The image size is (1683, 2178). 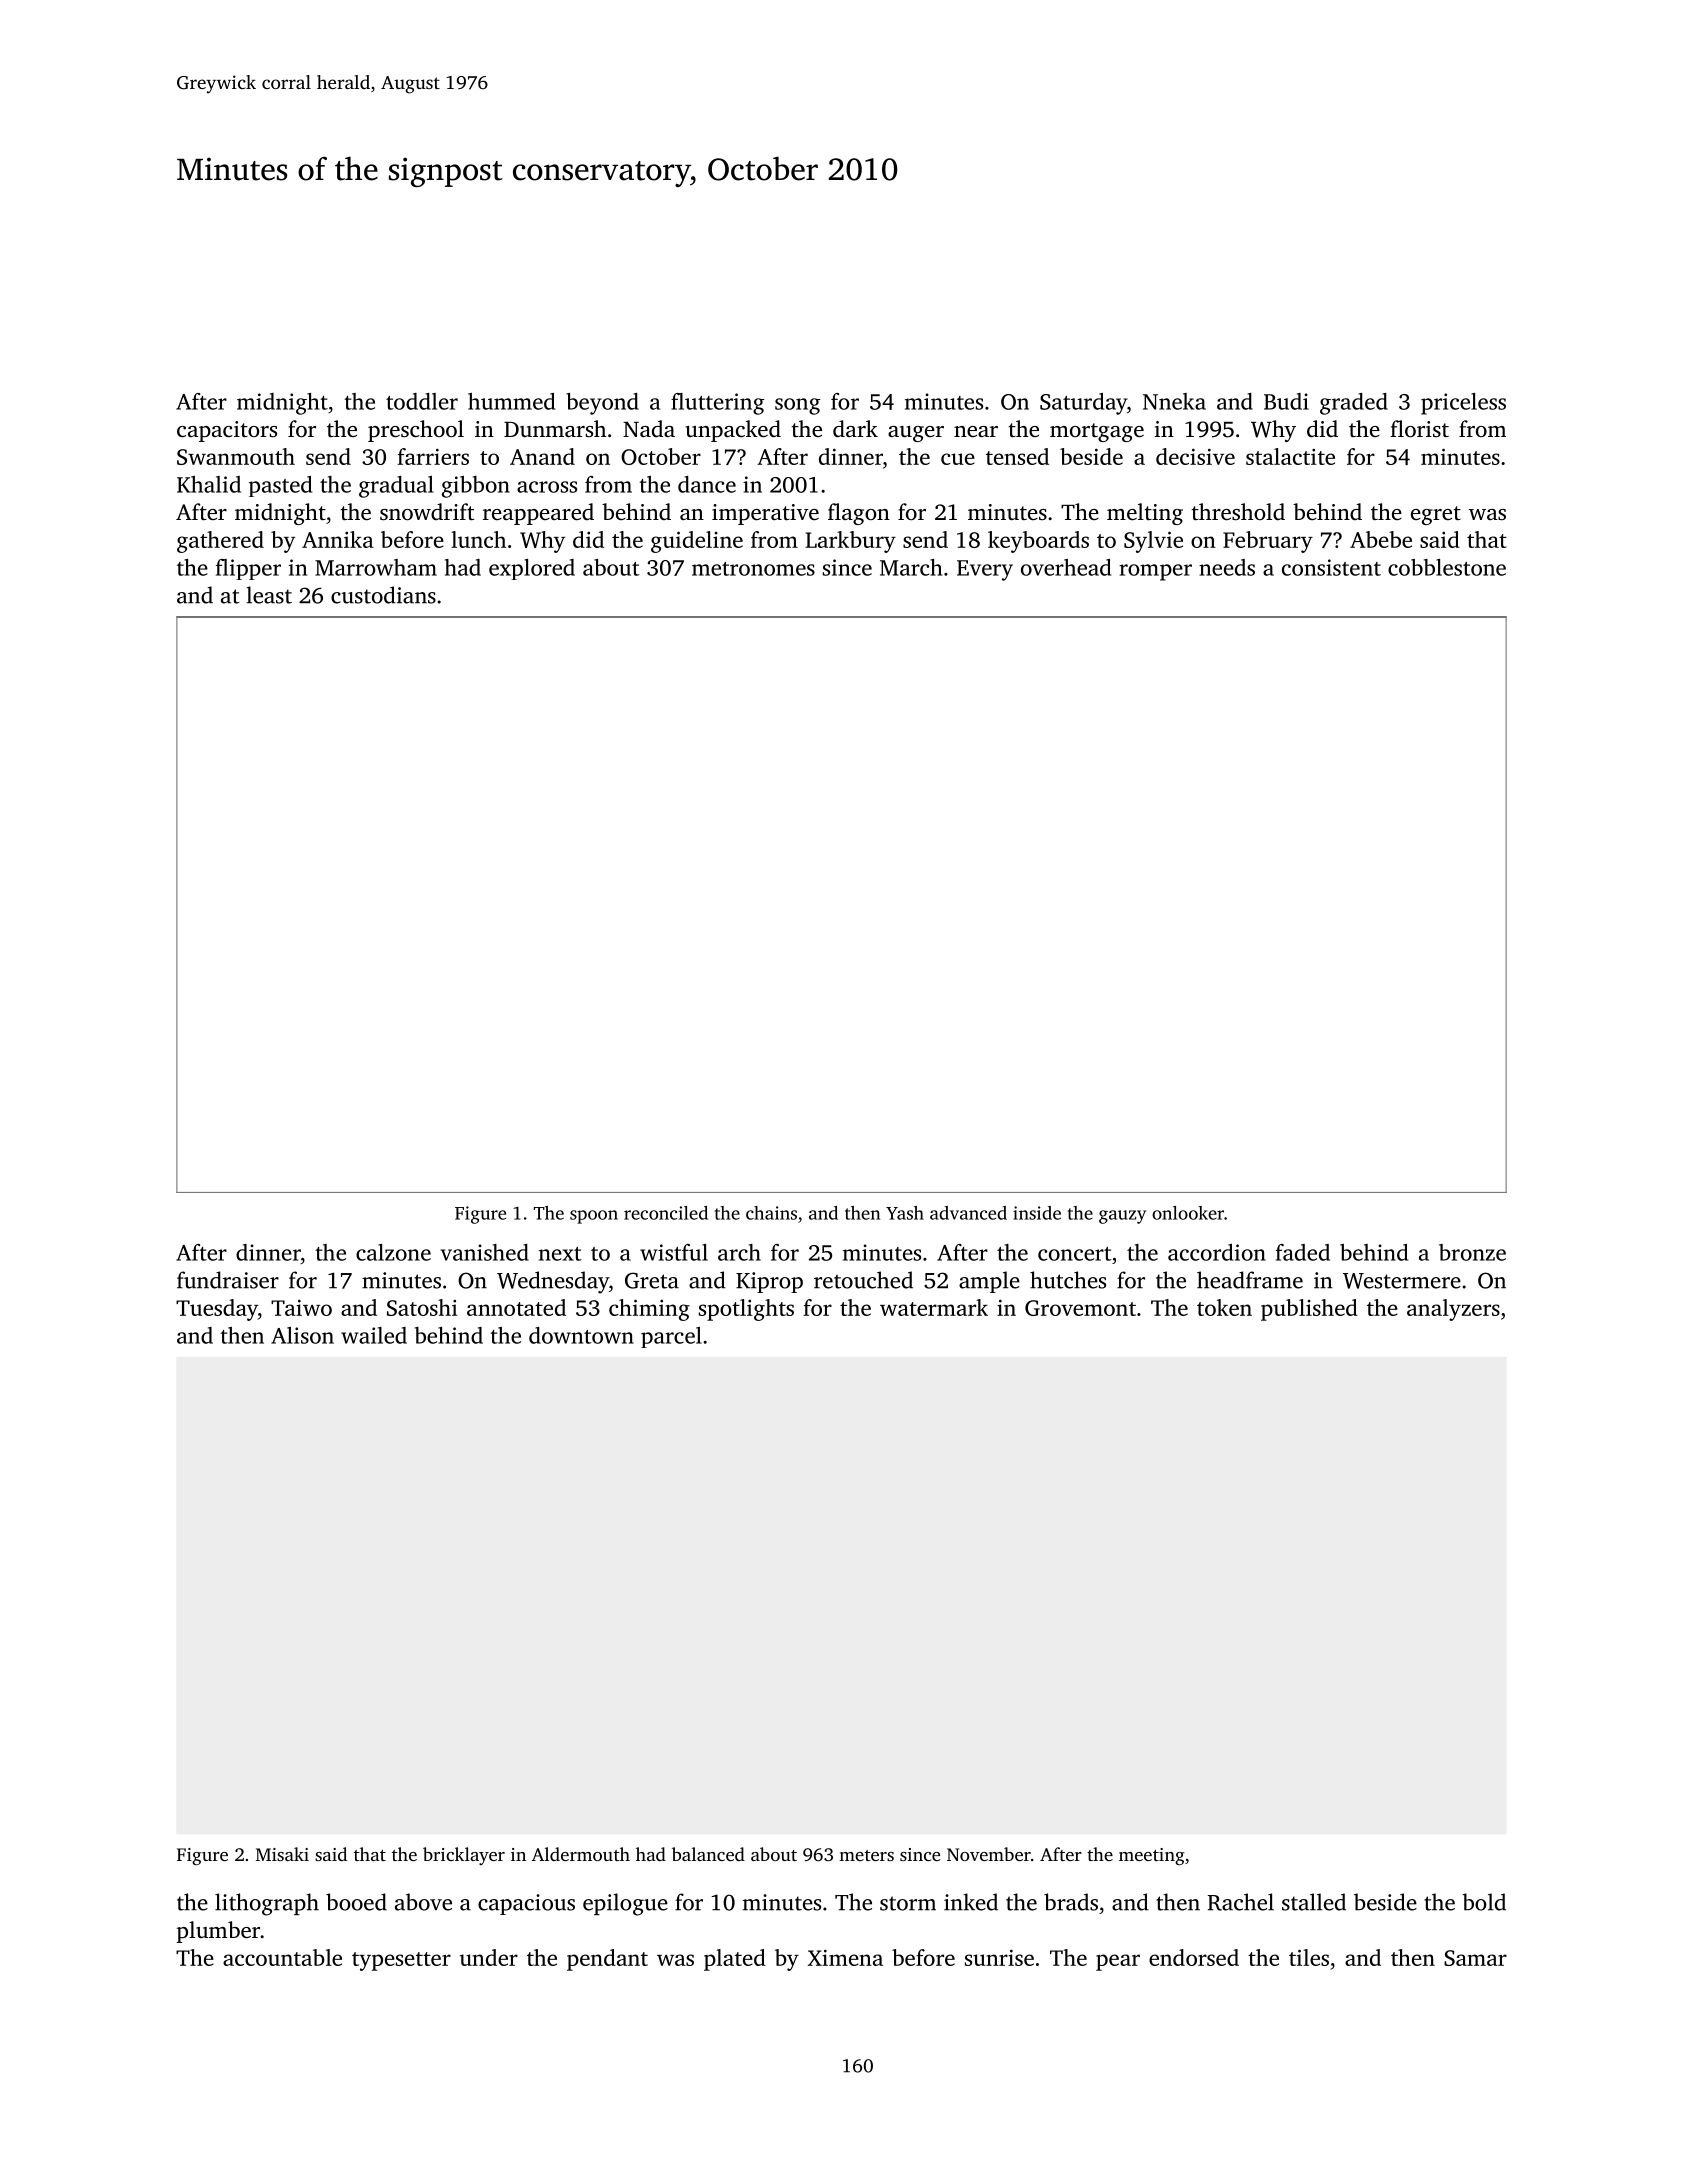 What do you see at coordinates (671, 1337) in the screenshot?
I see `parcel` at bounding box center [671, 1337].
